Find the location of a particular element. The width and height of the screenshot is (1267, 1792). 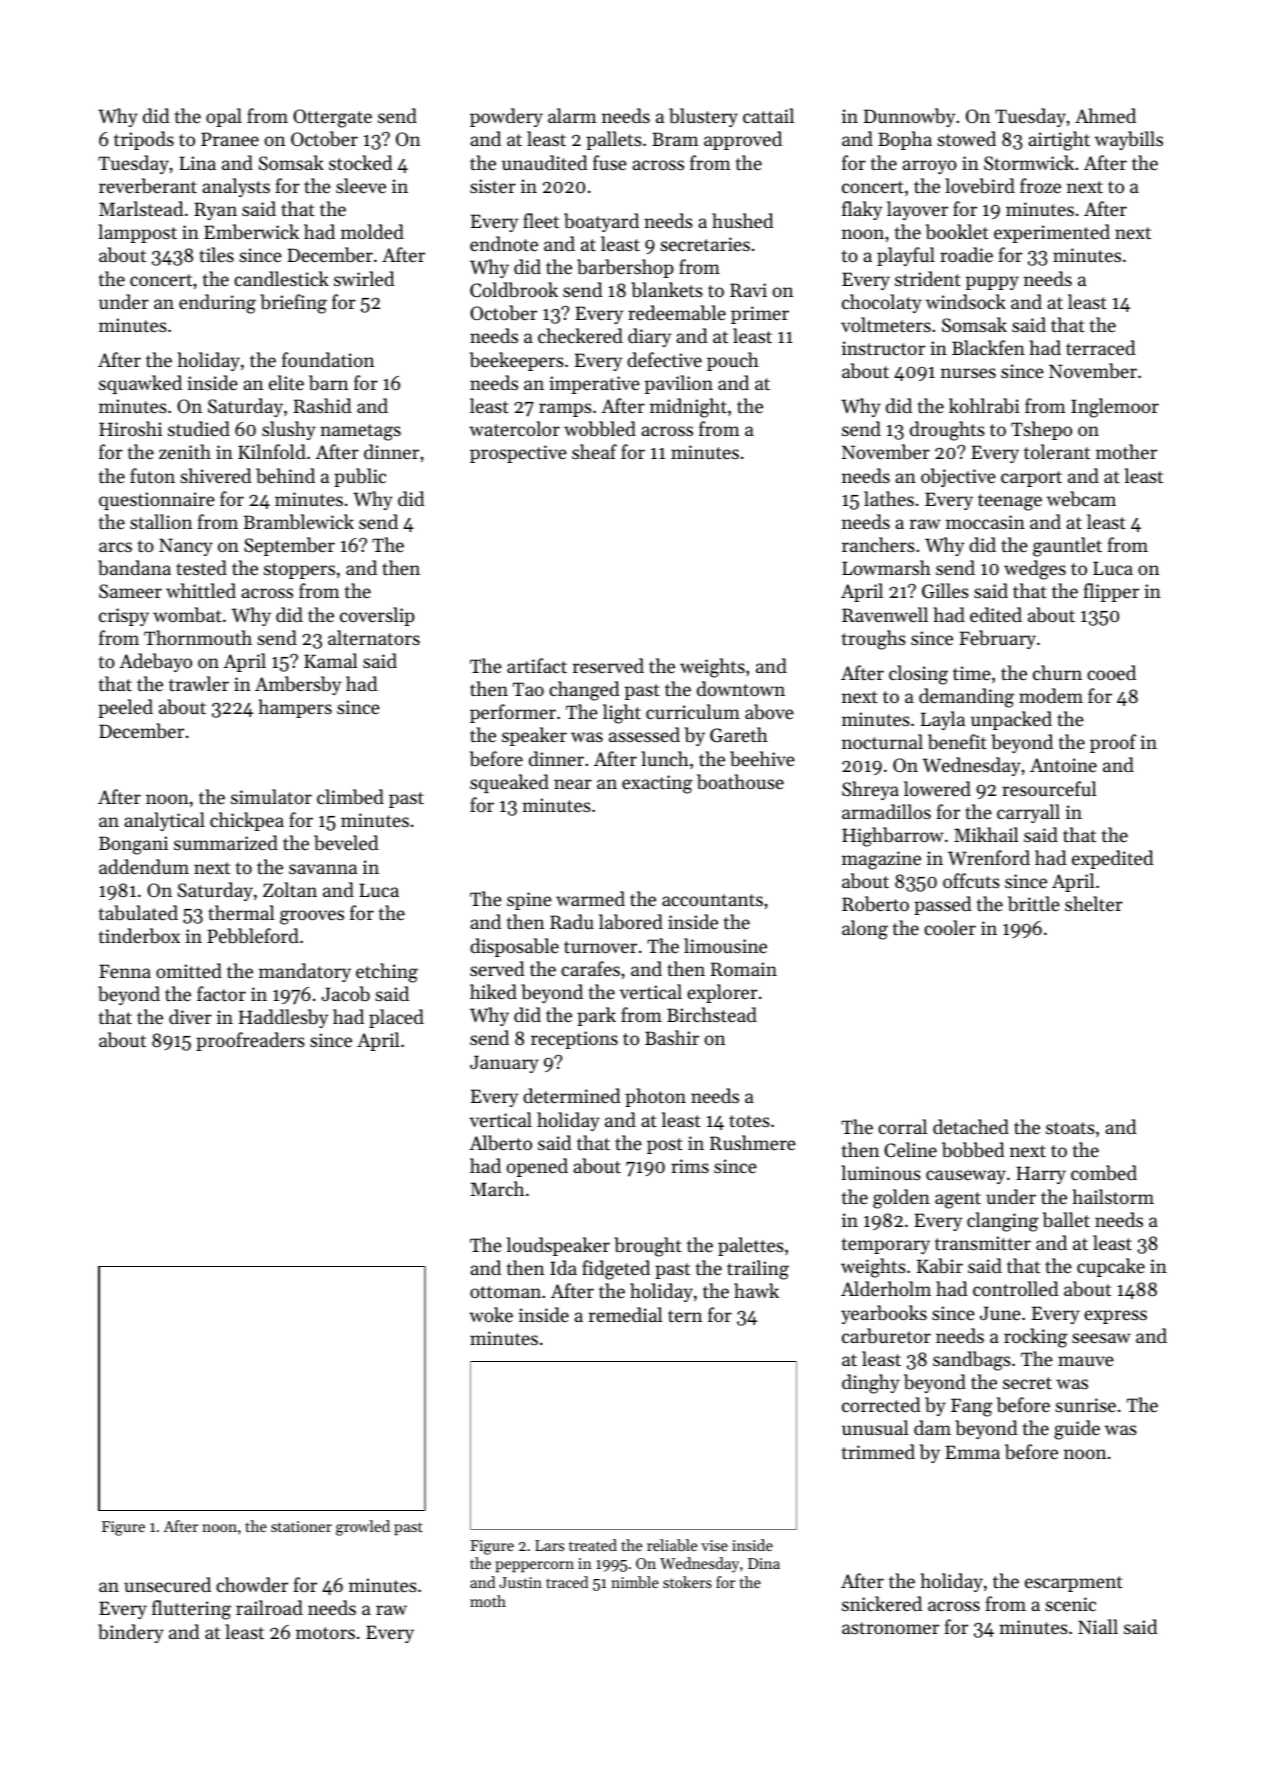

March is located at coordinates (497, 1188).
